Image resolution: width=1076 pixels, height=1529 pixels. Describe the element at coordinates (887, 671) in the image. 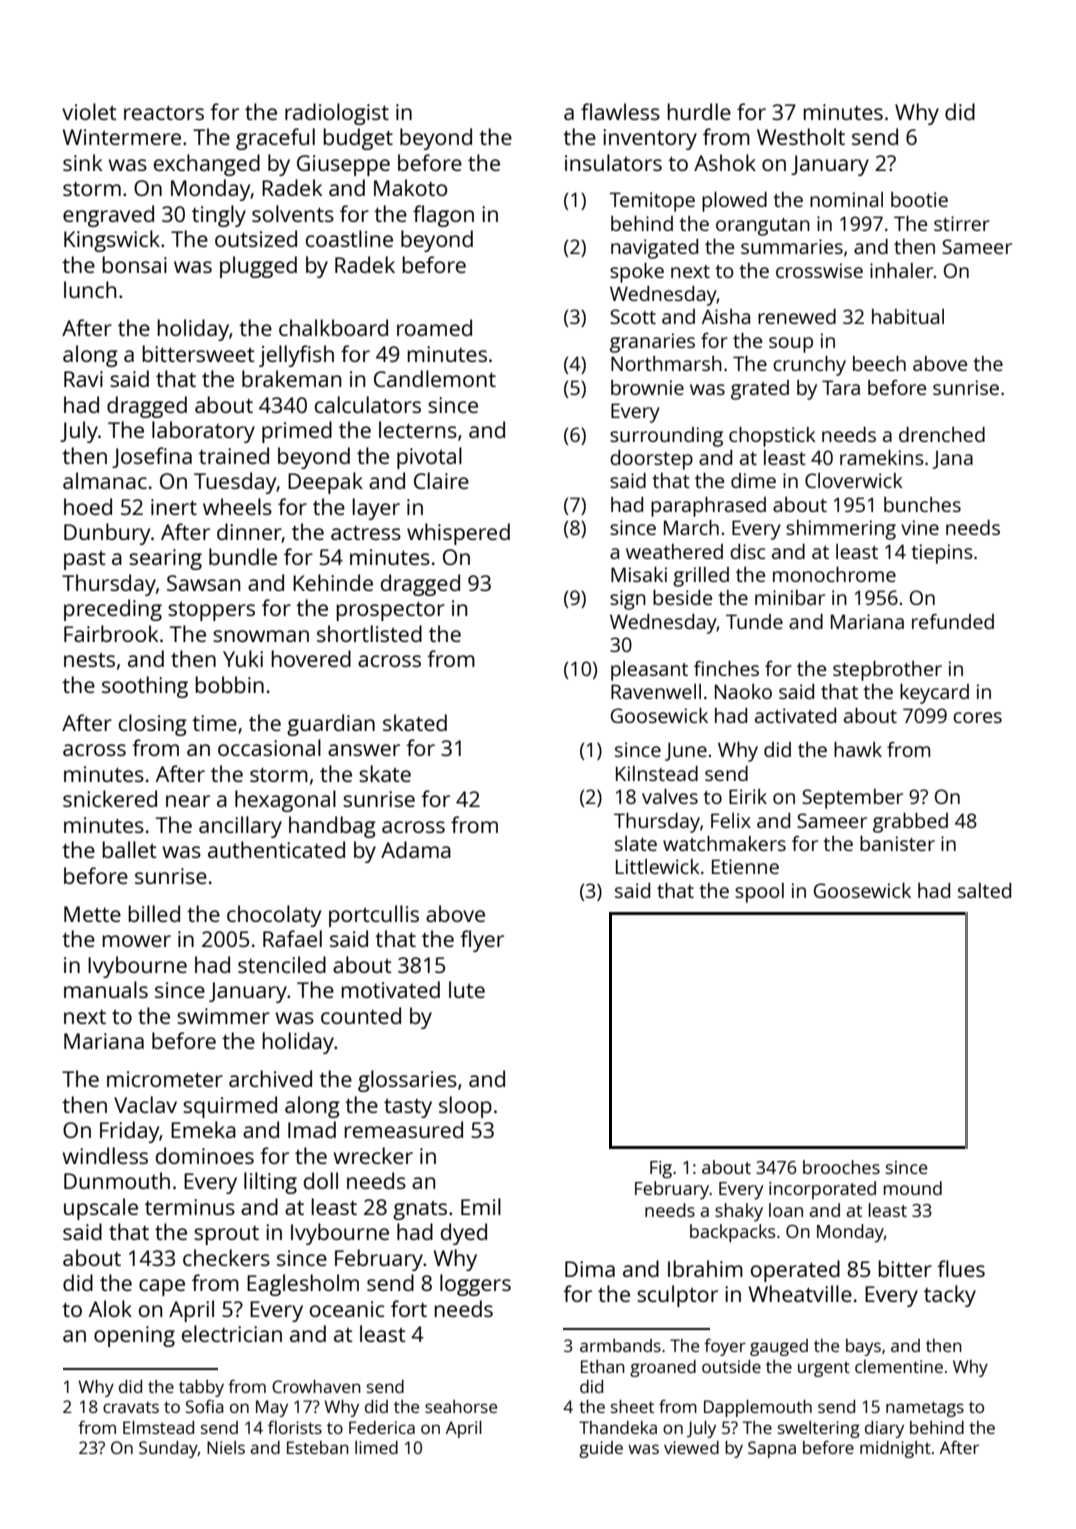

I see `stepbrother` at that location.
